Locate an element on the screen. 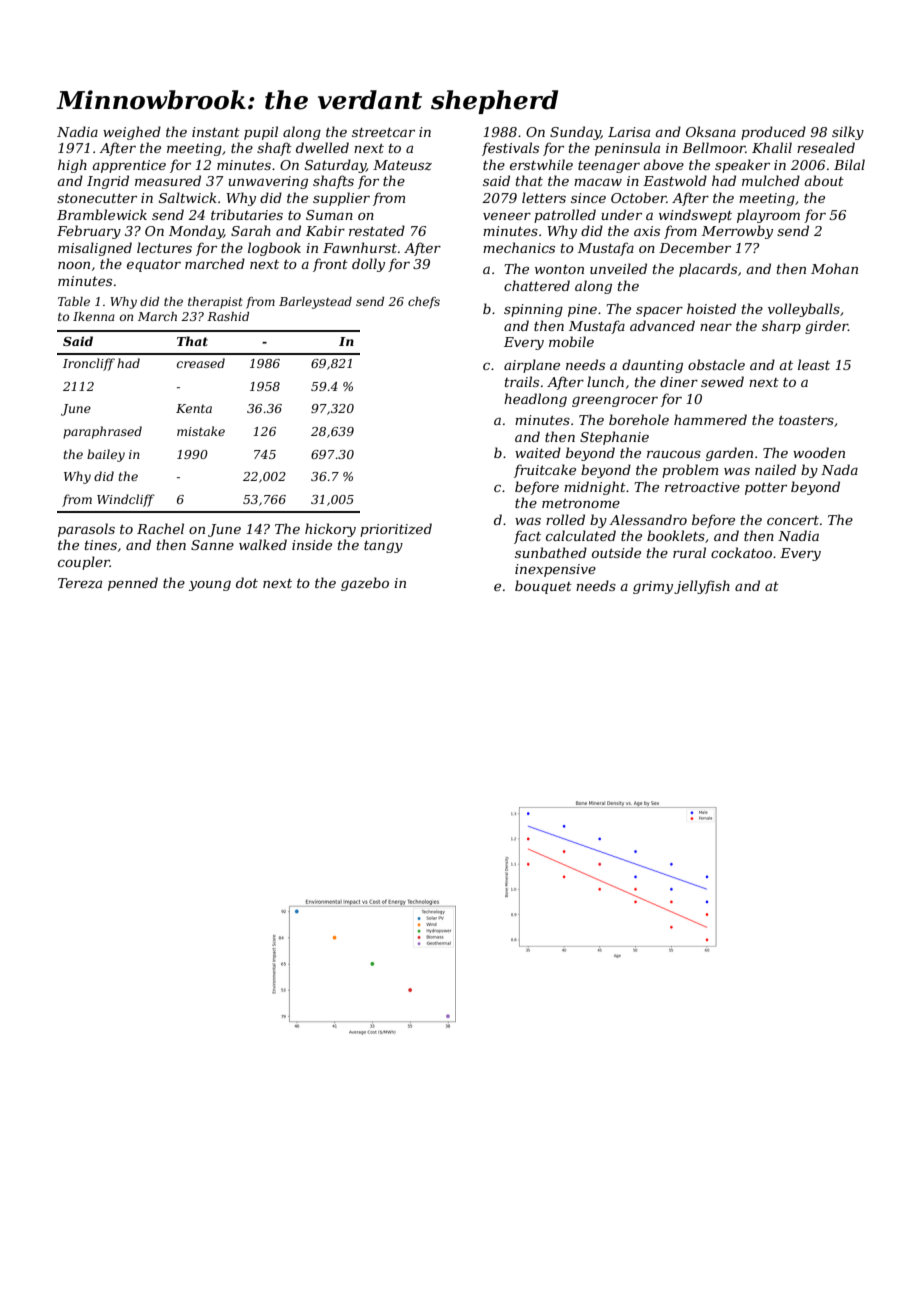 This screenshot has width=924, height=1308. concert is located at coordinates (793, 520).
